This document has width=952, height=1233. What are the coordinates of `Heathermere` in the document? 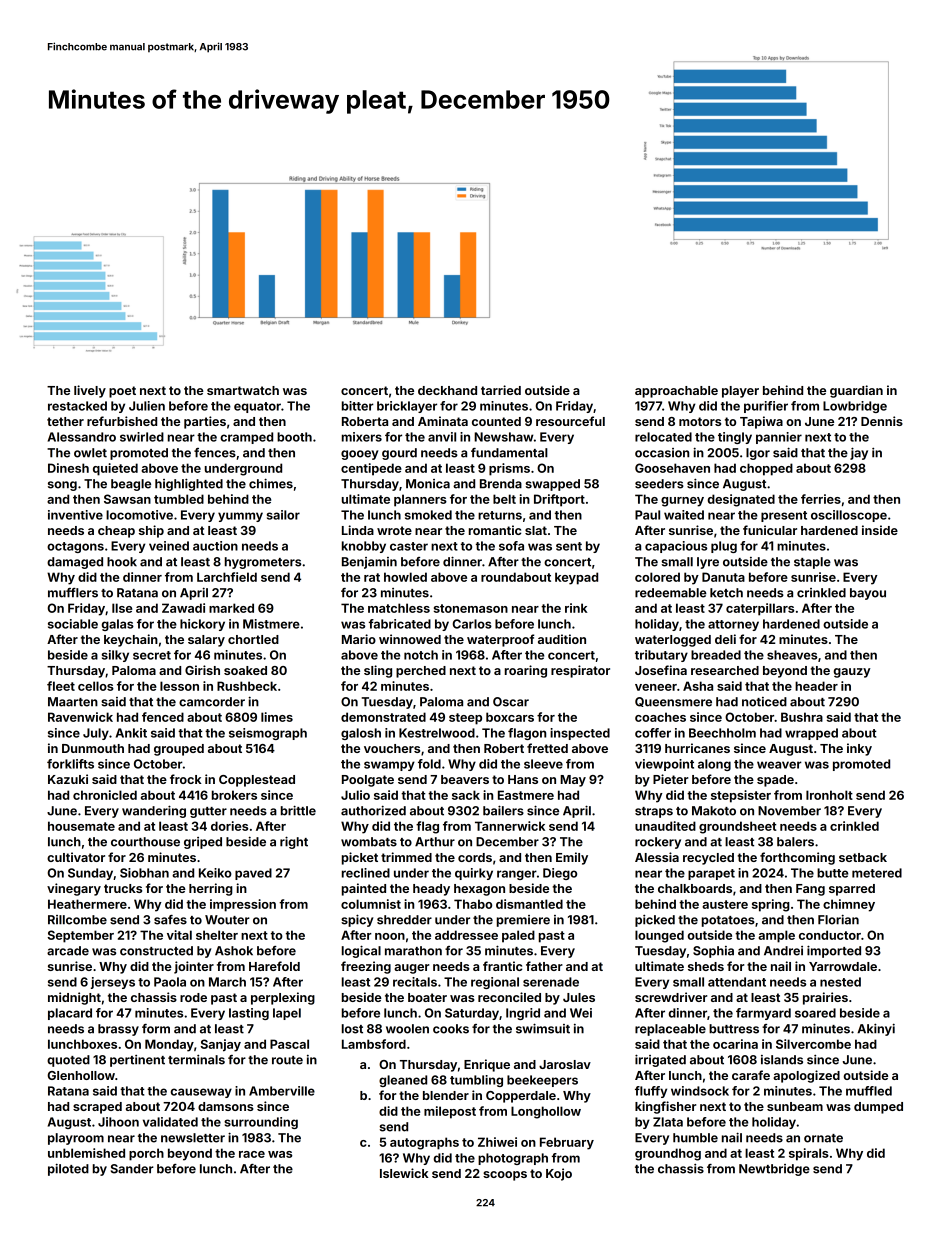 It's located at (87, 904).
